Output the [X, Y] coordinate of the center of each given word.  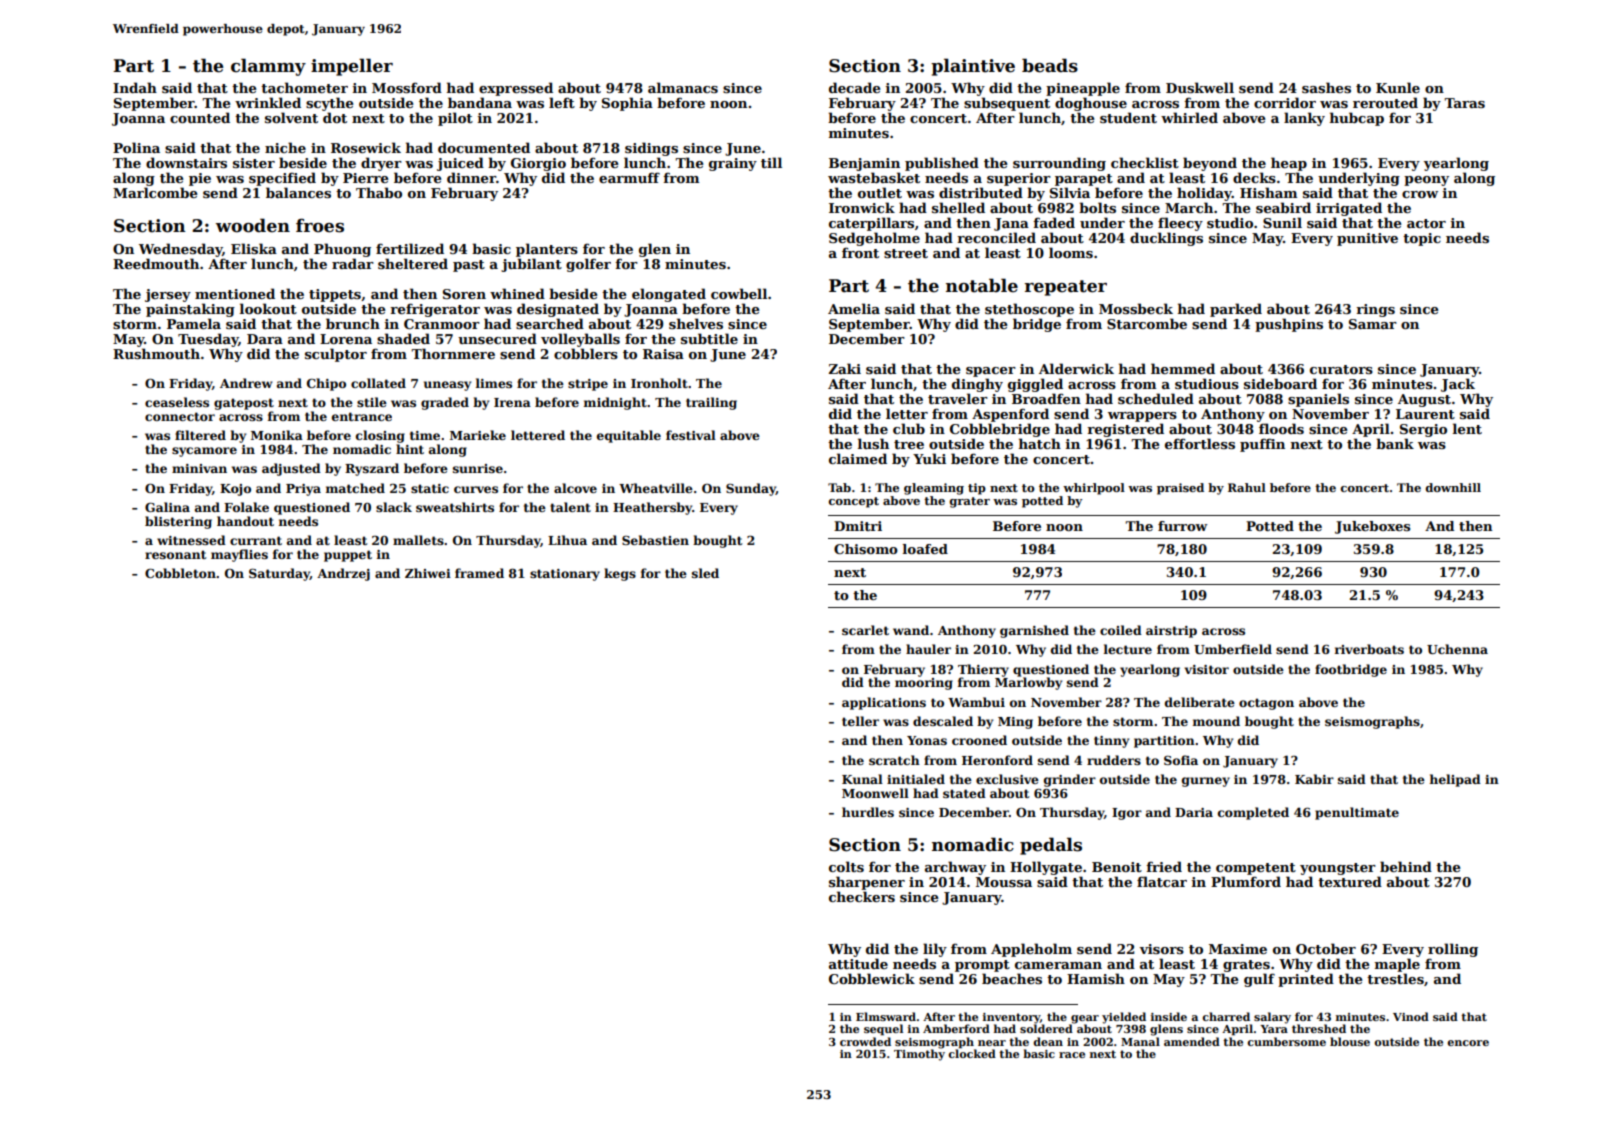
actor [1426, 223]
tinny [1111, 742]
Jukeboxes [1372, 527]
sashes [1326, 87]
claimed [858, 458]
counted [200, 117]
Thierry [983, 670]
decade [855, 87]
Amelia [854, 308]
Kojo [235, 490]
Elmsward [886, 1016]
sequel [883, 1030]
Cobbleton [180, 573]
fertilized [410, 248]
